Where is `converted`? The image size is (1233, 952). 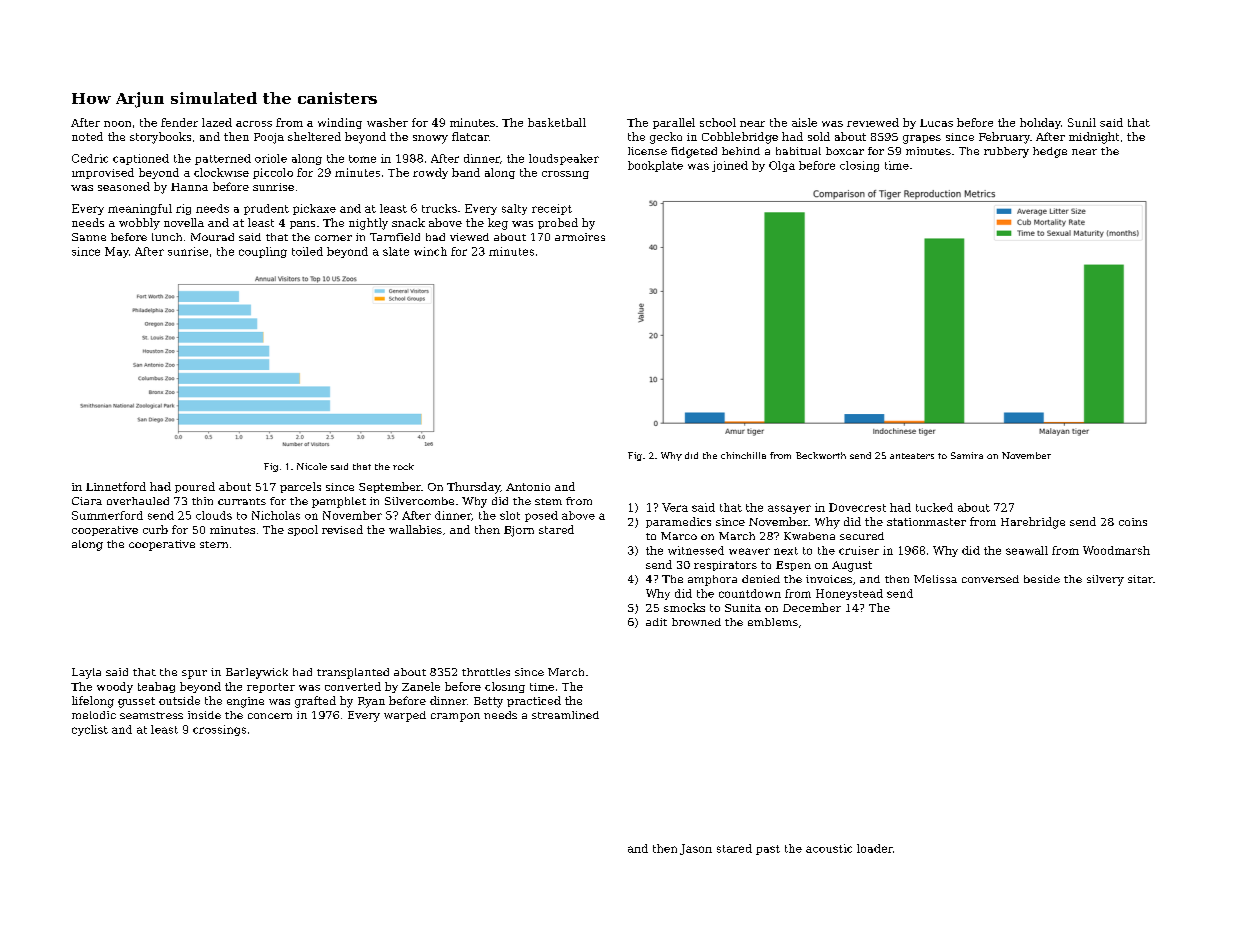 converted is located at coordinates (353, 686).
